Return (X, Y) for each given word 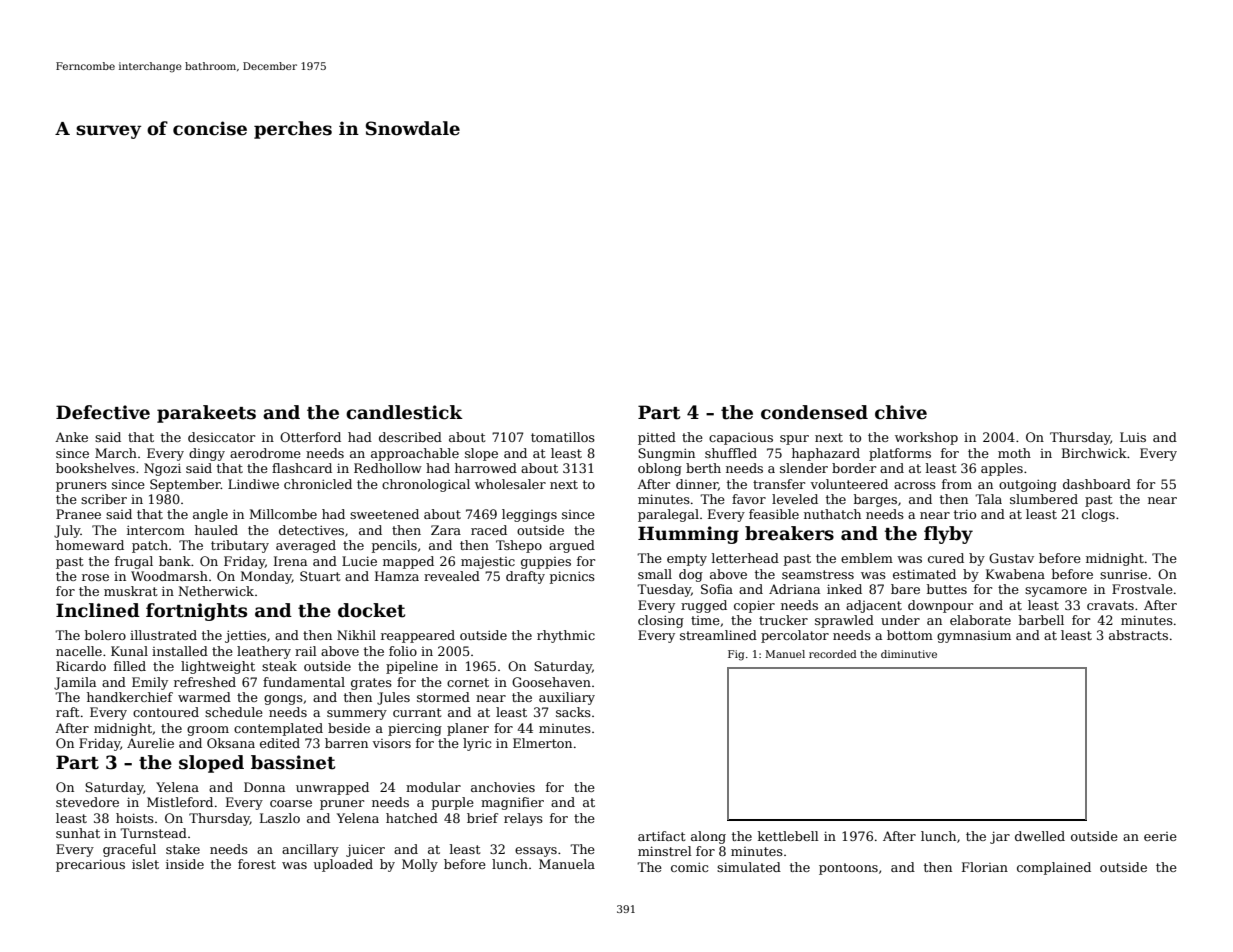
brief (482, 818)
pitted (657, 438)
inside (185, 864)
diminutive (909, 654)
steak (279, 666)
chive (901, 412)
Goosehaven (551, 682)
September (185, 485)
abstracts (1138, 635)
